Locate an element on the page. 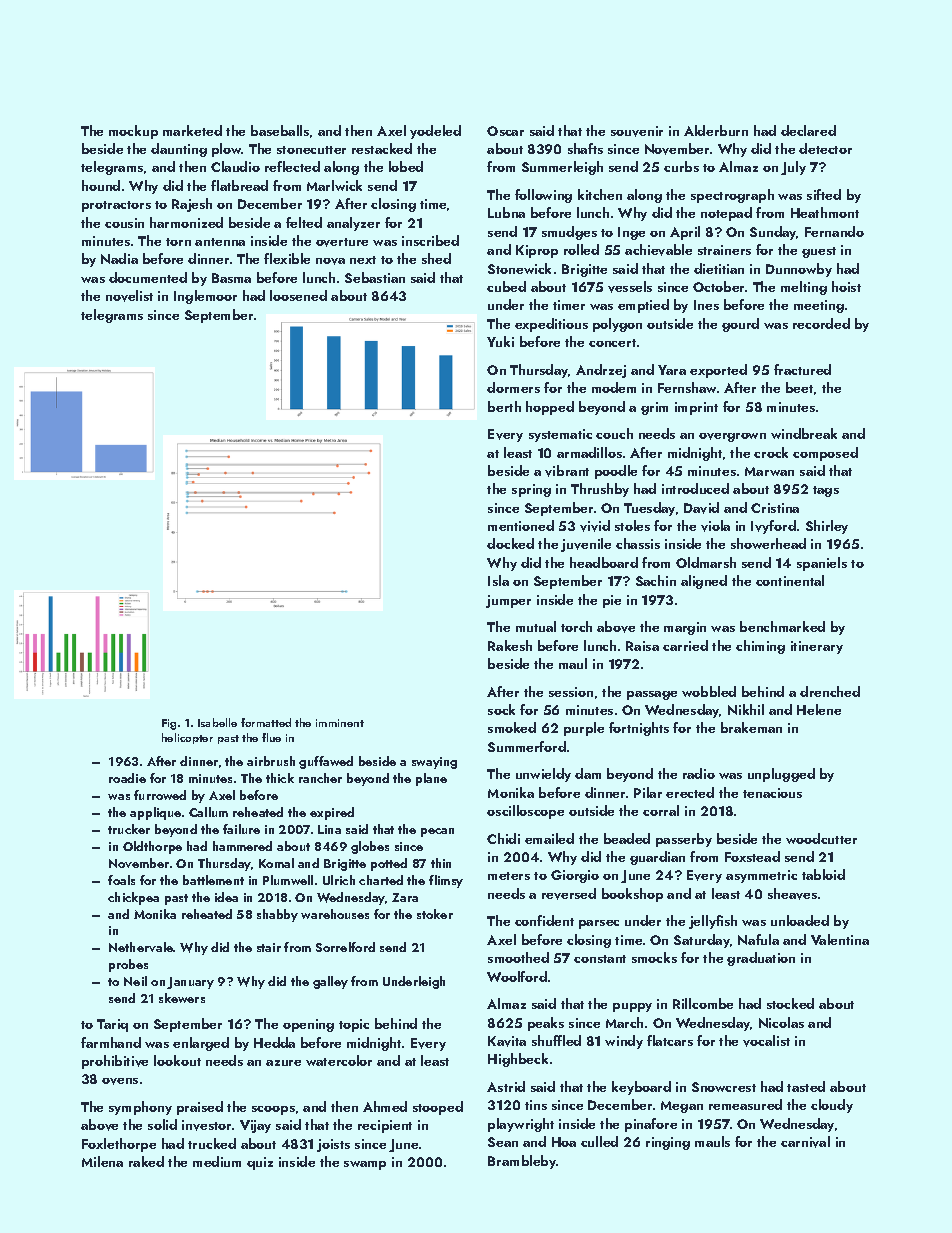 The image size is (952, 1233). Nadia is located at coordinates (119, 258).
